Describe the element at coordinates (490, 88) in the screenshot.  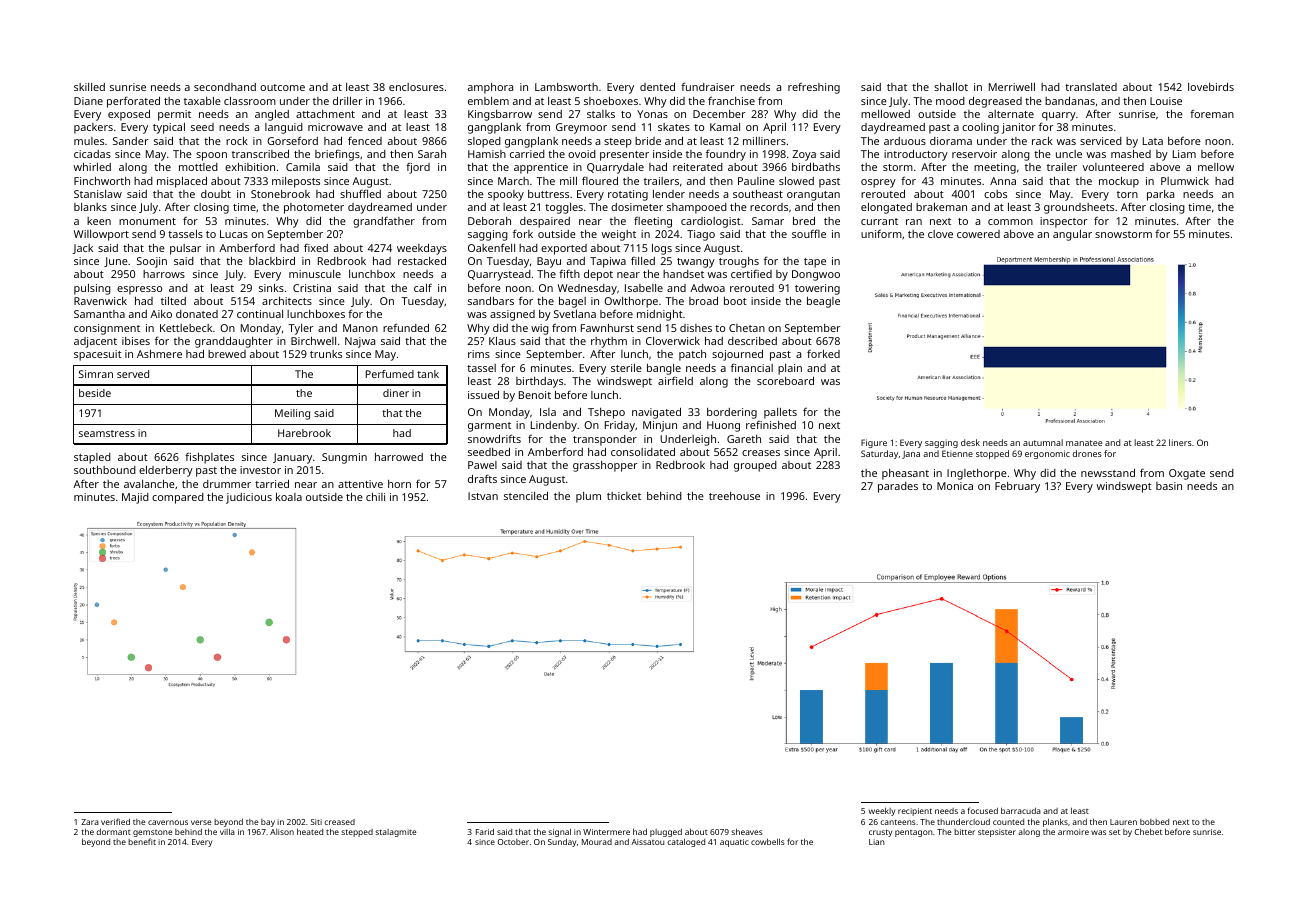
I see `amphora` at that location.
